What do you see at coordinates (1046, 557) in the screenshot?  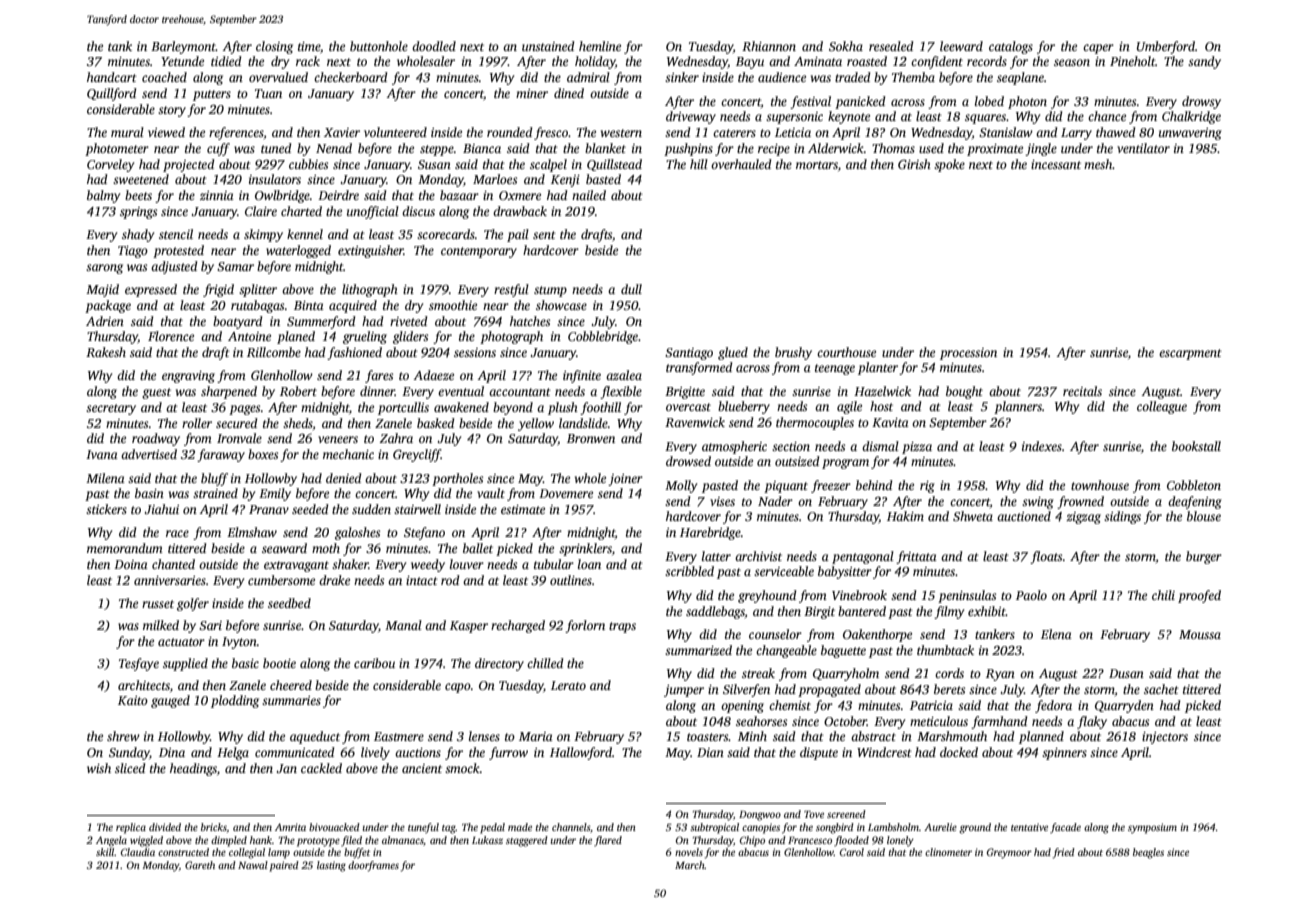 I see `floats` at bounding box center [1046, 557].
